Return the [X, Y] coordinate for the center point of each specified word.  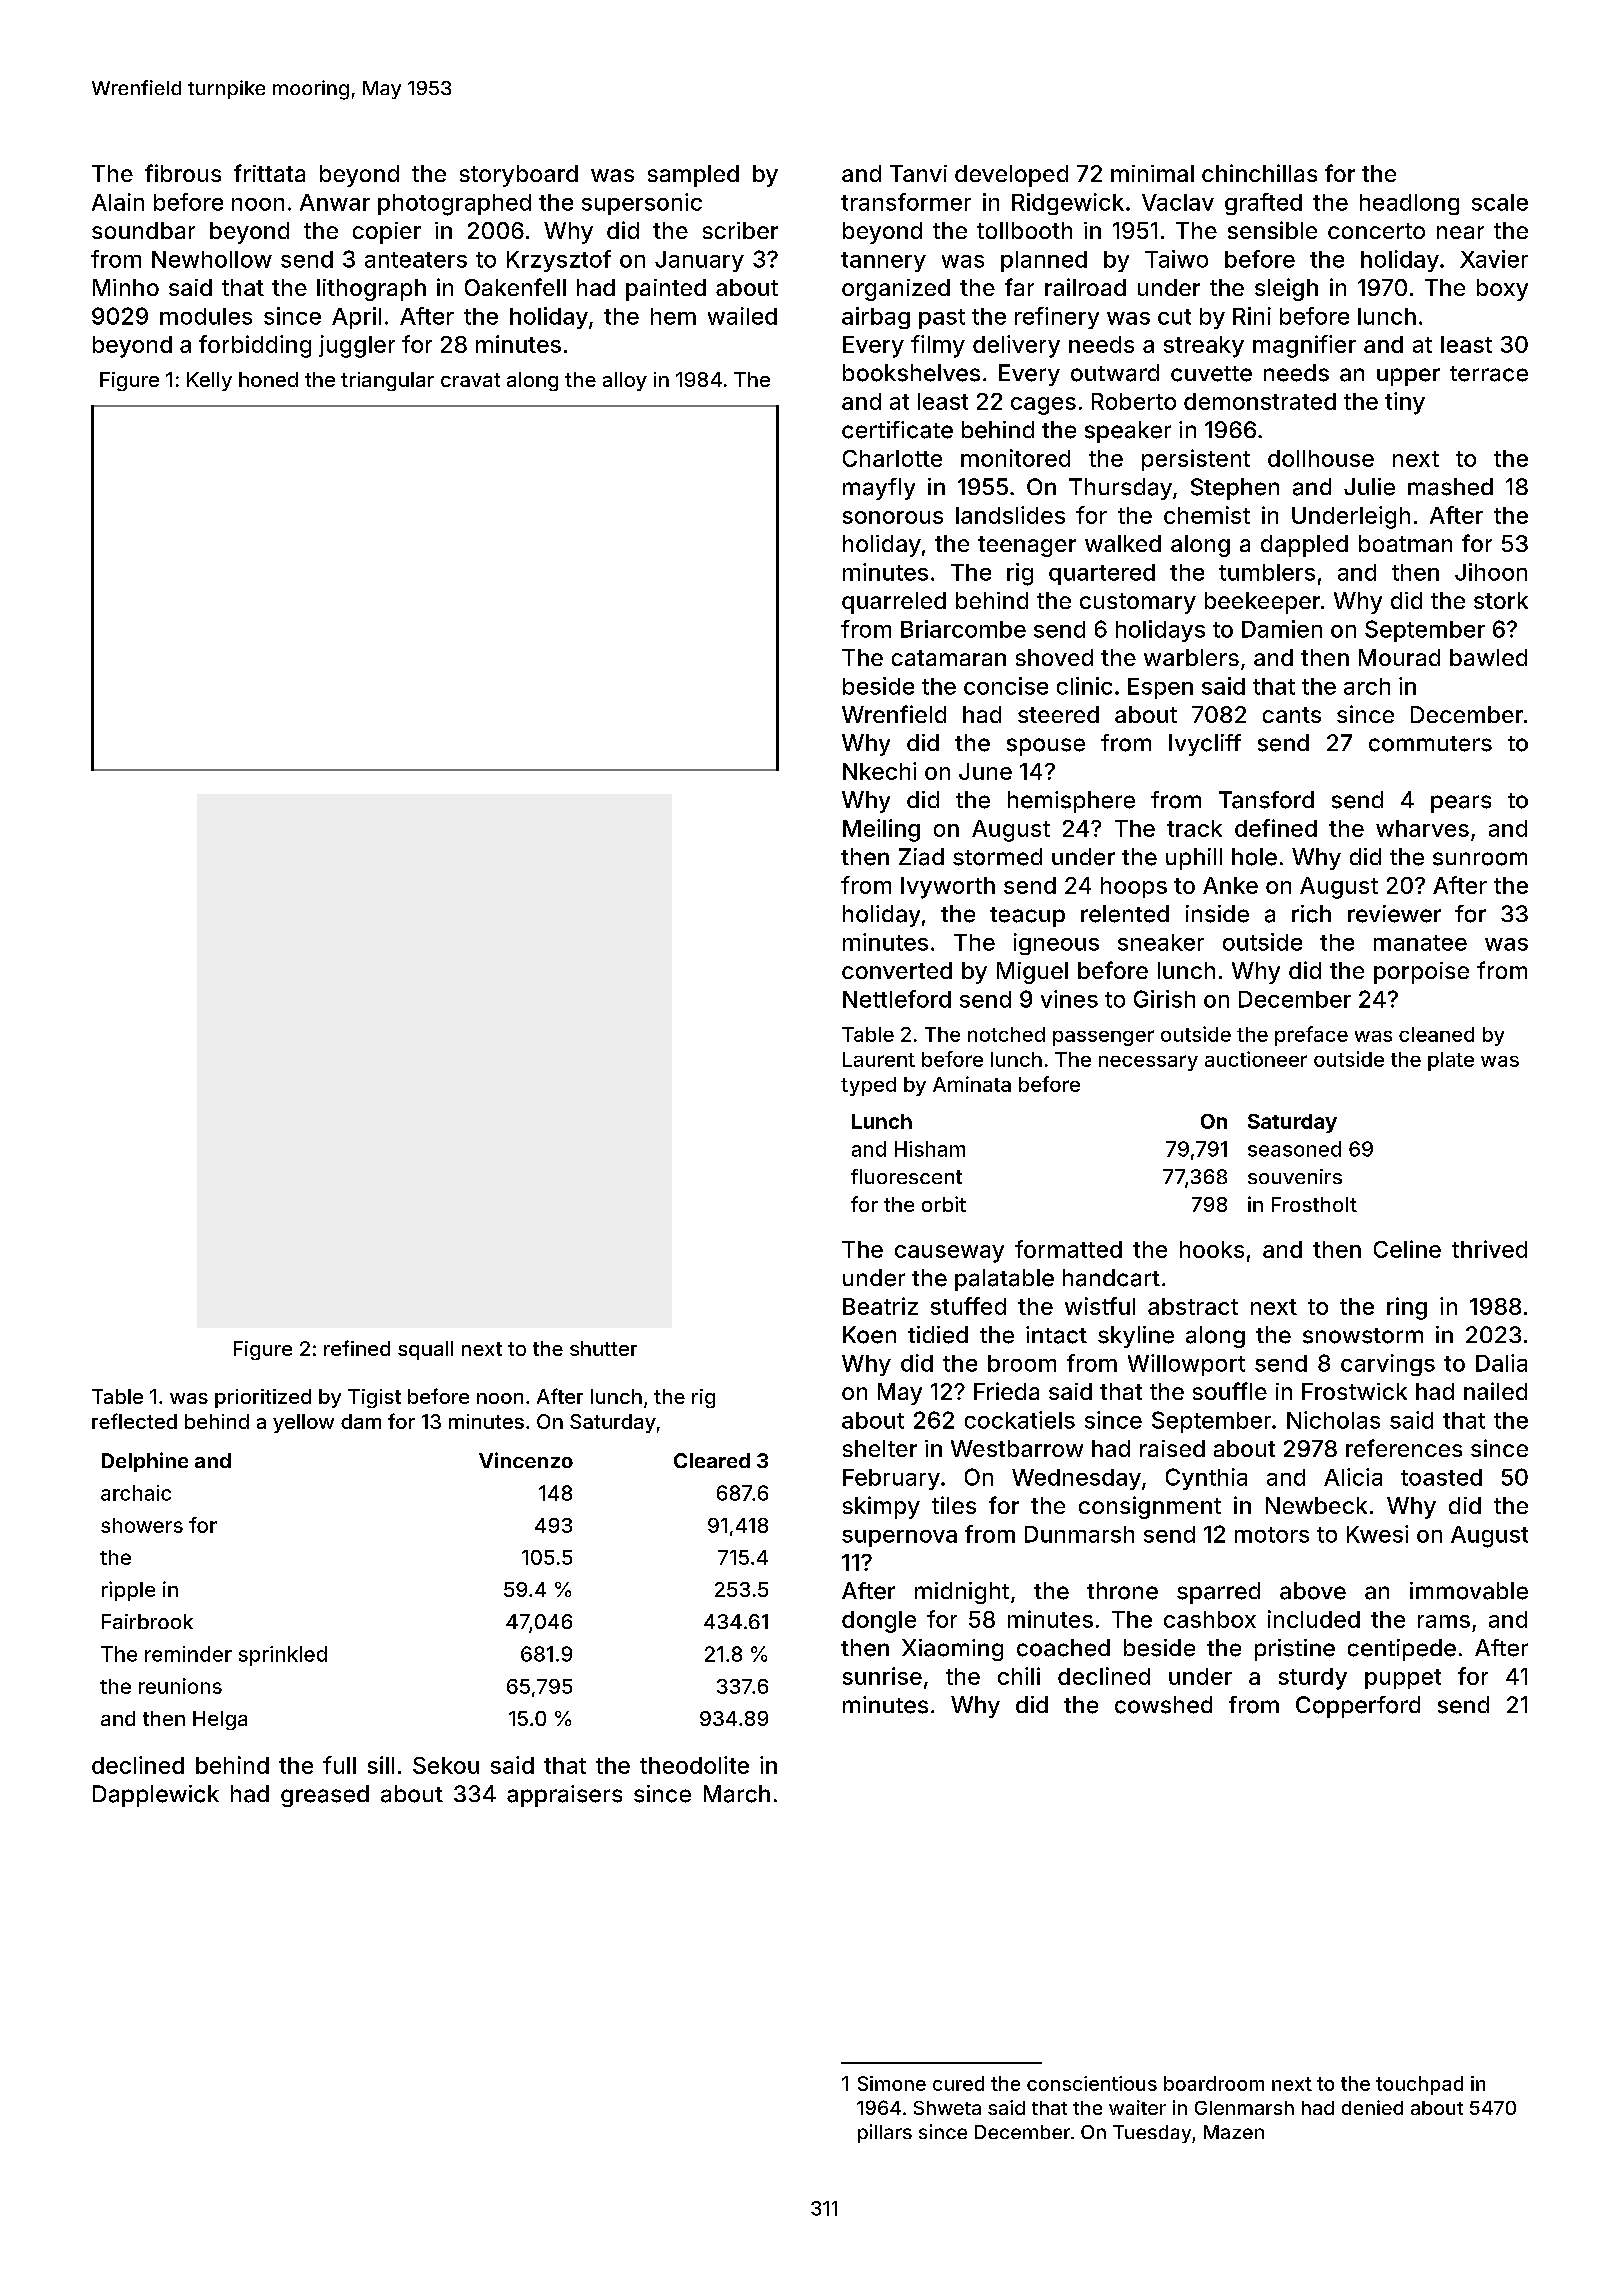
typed [868, 1086]
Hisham [930, 1149]
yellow [303, 1423]
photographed [454, 205]
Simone [892, 2083]
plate [1451, 1061]
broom [1022, 1363]
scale [1500, 202]
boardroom [1214, 2083]
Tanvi [918, 173]
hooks [1212, 1249]
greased [325, 1796]
